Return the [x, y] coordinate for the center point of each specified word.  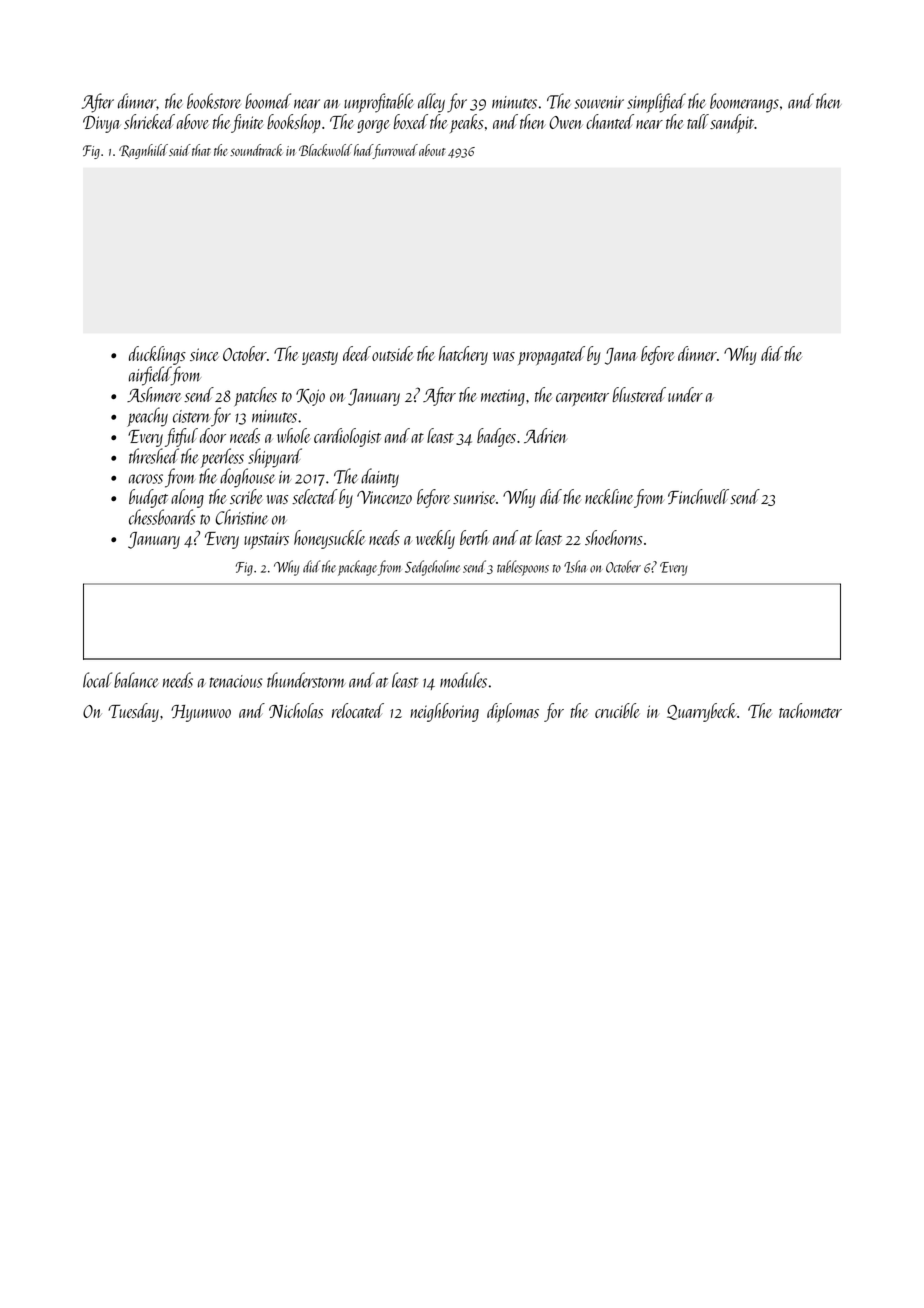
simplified [656, 103]
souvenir [599, 102]
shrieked [149, 121]
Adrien [545, 435]
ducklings [157, 355]
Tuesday [133, 712]
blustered [639, 394]
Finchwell [698, 496]
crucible [617, 710]
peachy [147, 417]
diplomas [513, 712]
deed [357, 353]
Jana [621, 356]
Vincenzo [384, 497]
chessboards [162, 517]
